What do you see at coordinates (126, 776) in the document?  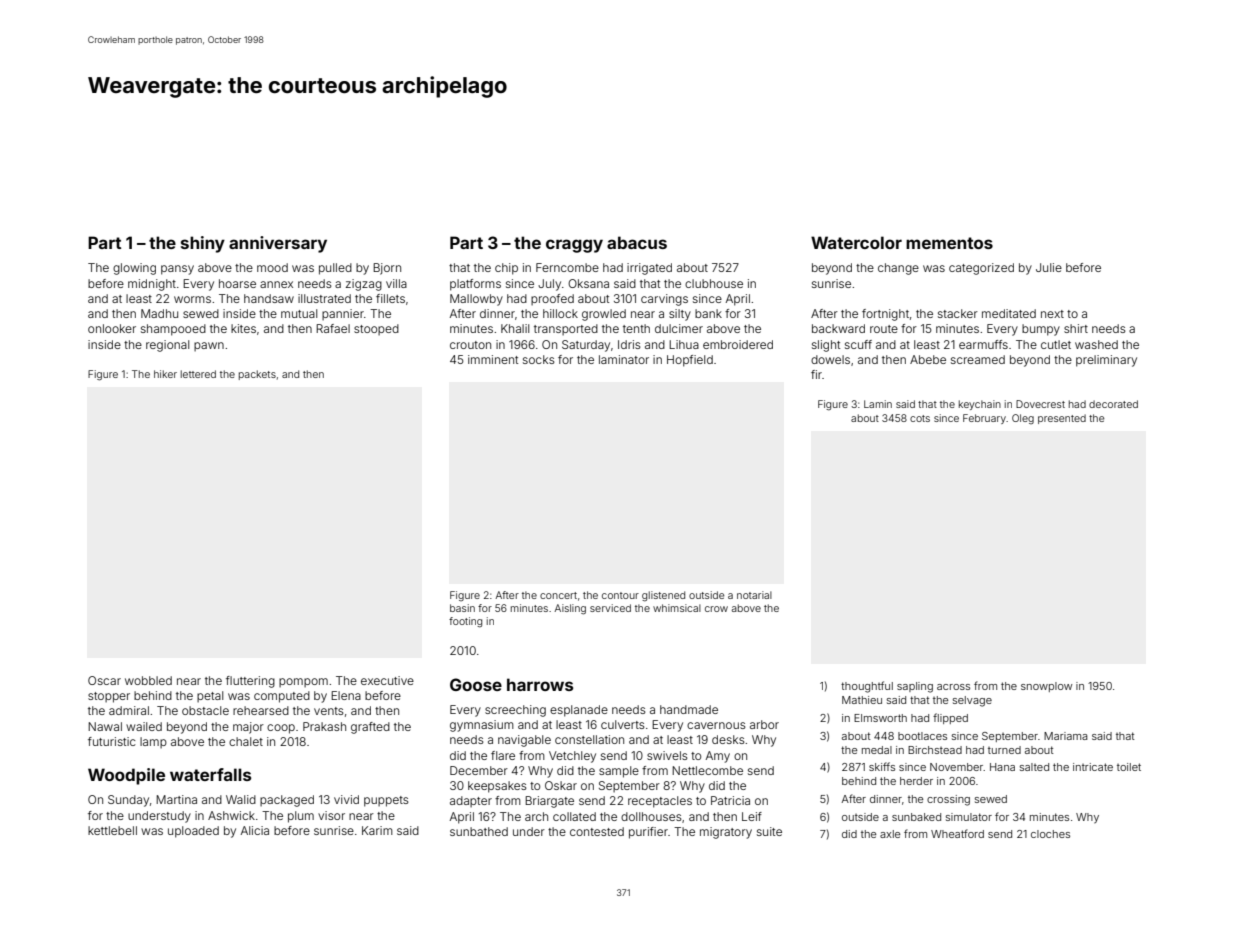 I see `Woodpile` at bounding box center [126, 776].
